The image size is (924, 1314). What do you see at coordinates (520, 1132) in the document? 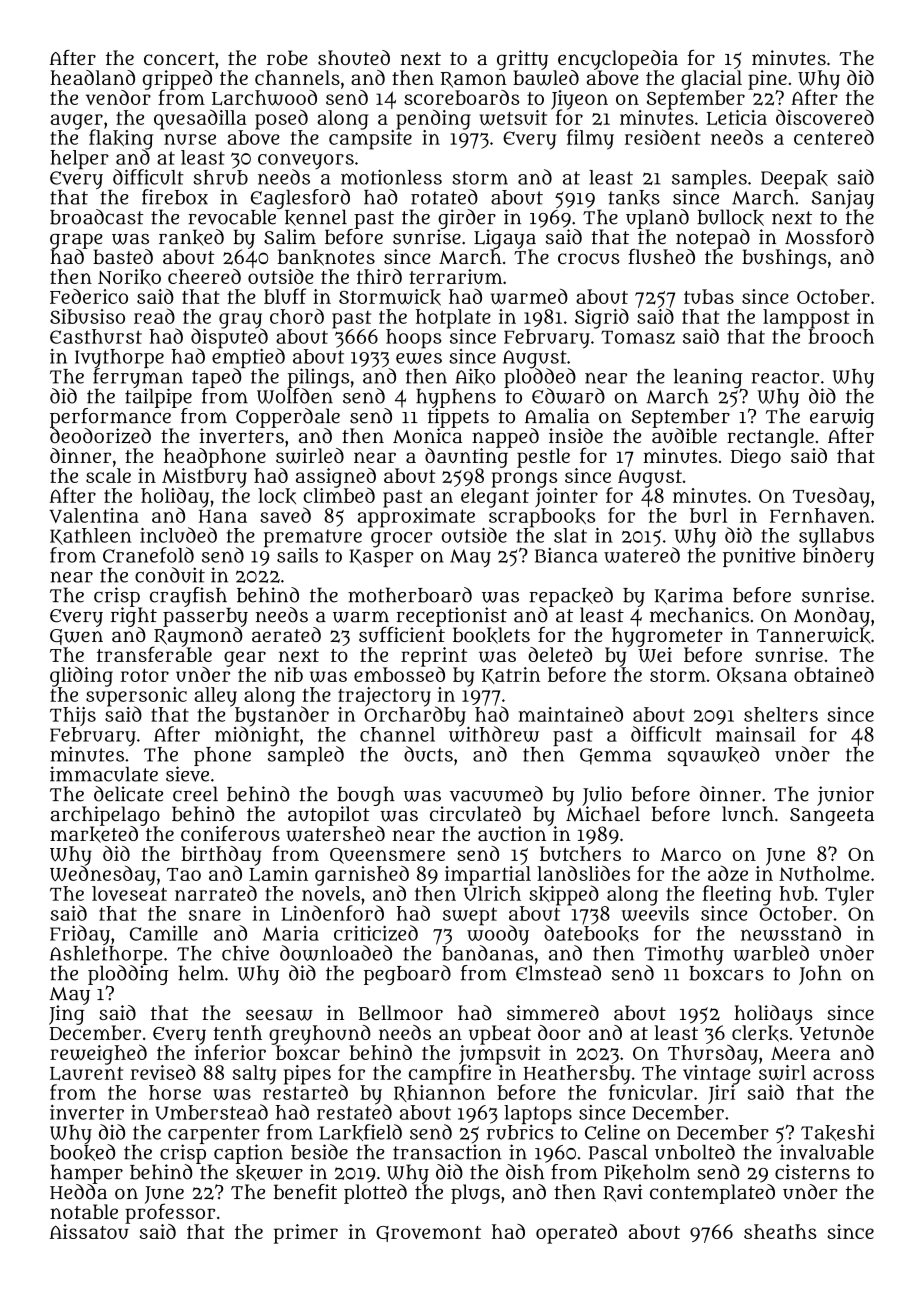
I see `rubrics` at bounding box center [520, 1132].
